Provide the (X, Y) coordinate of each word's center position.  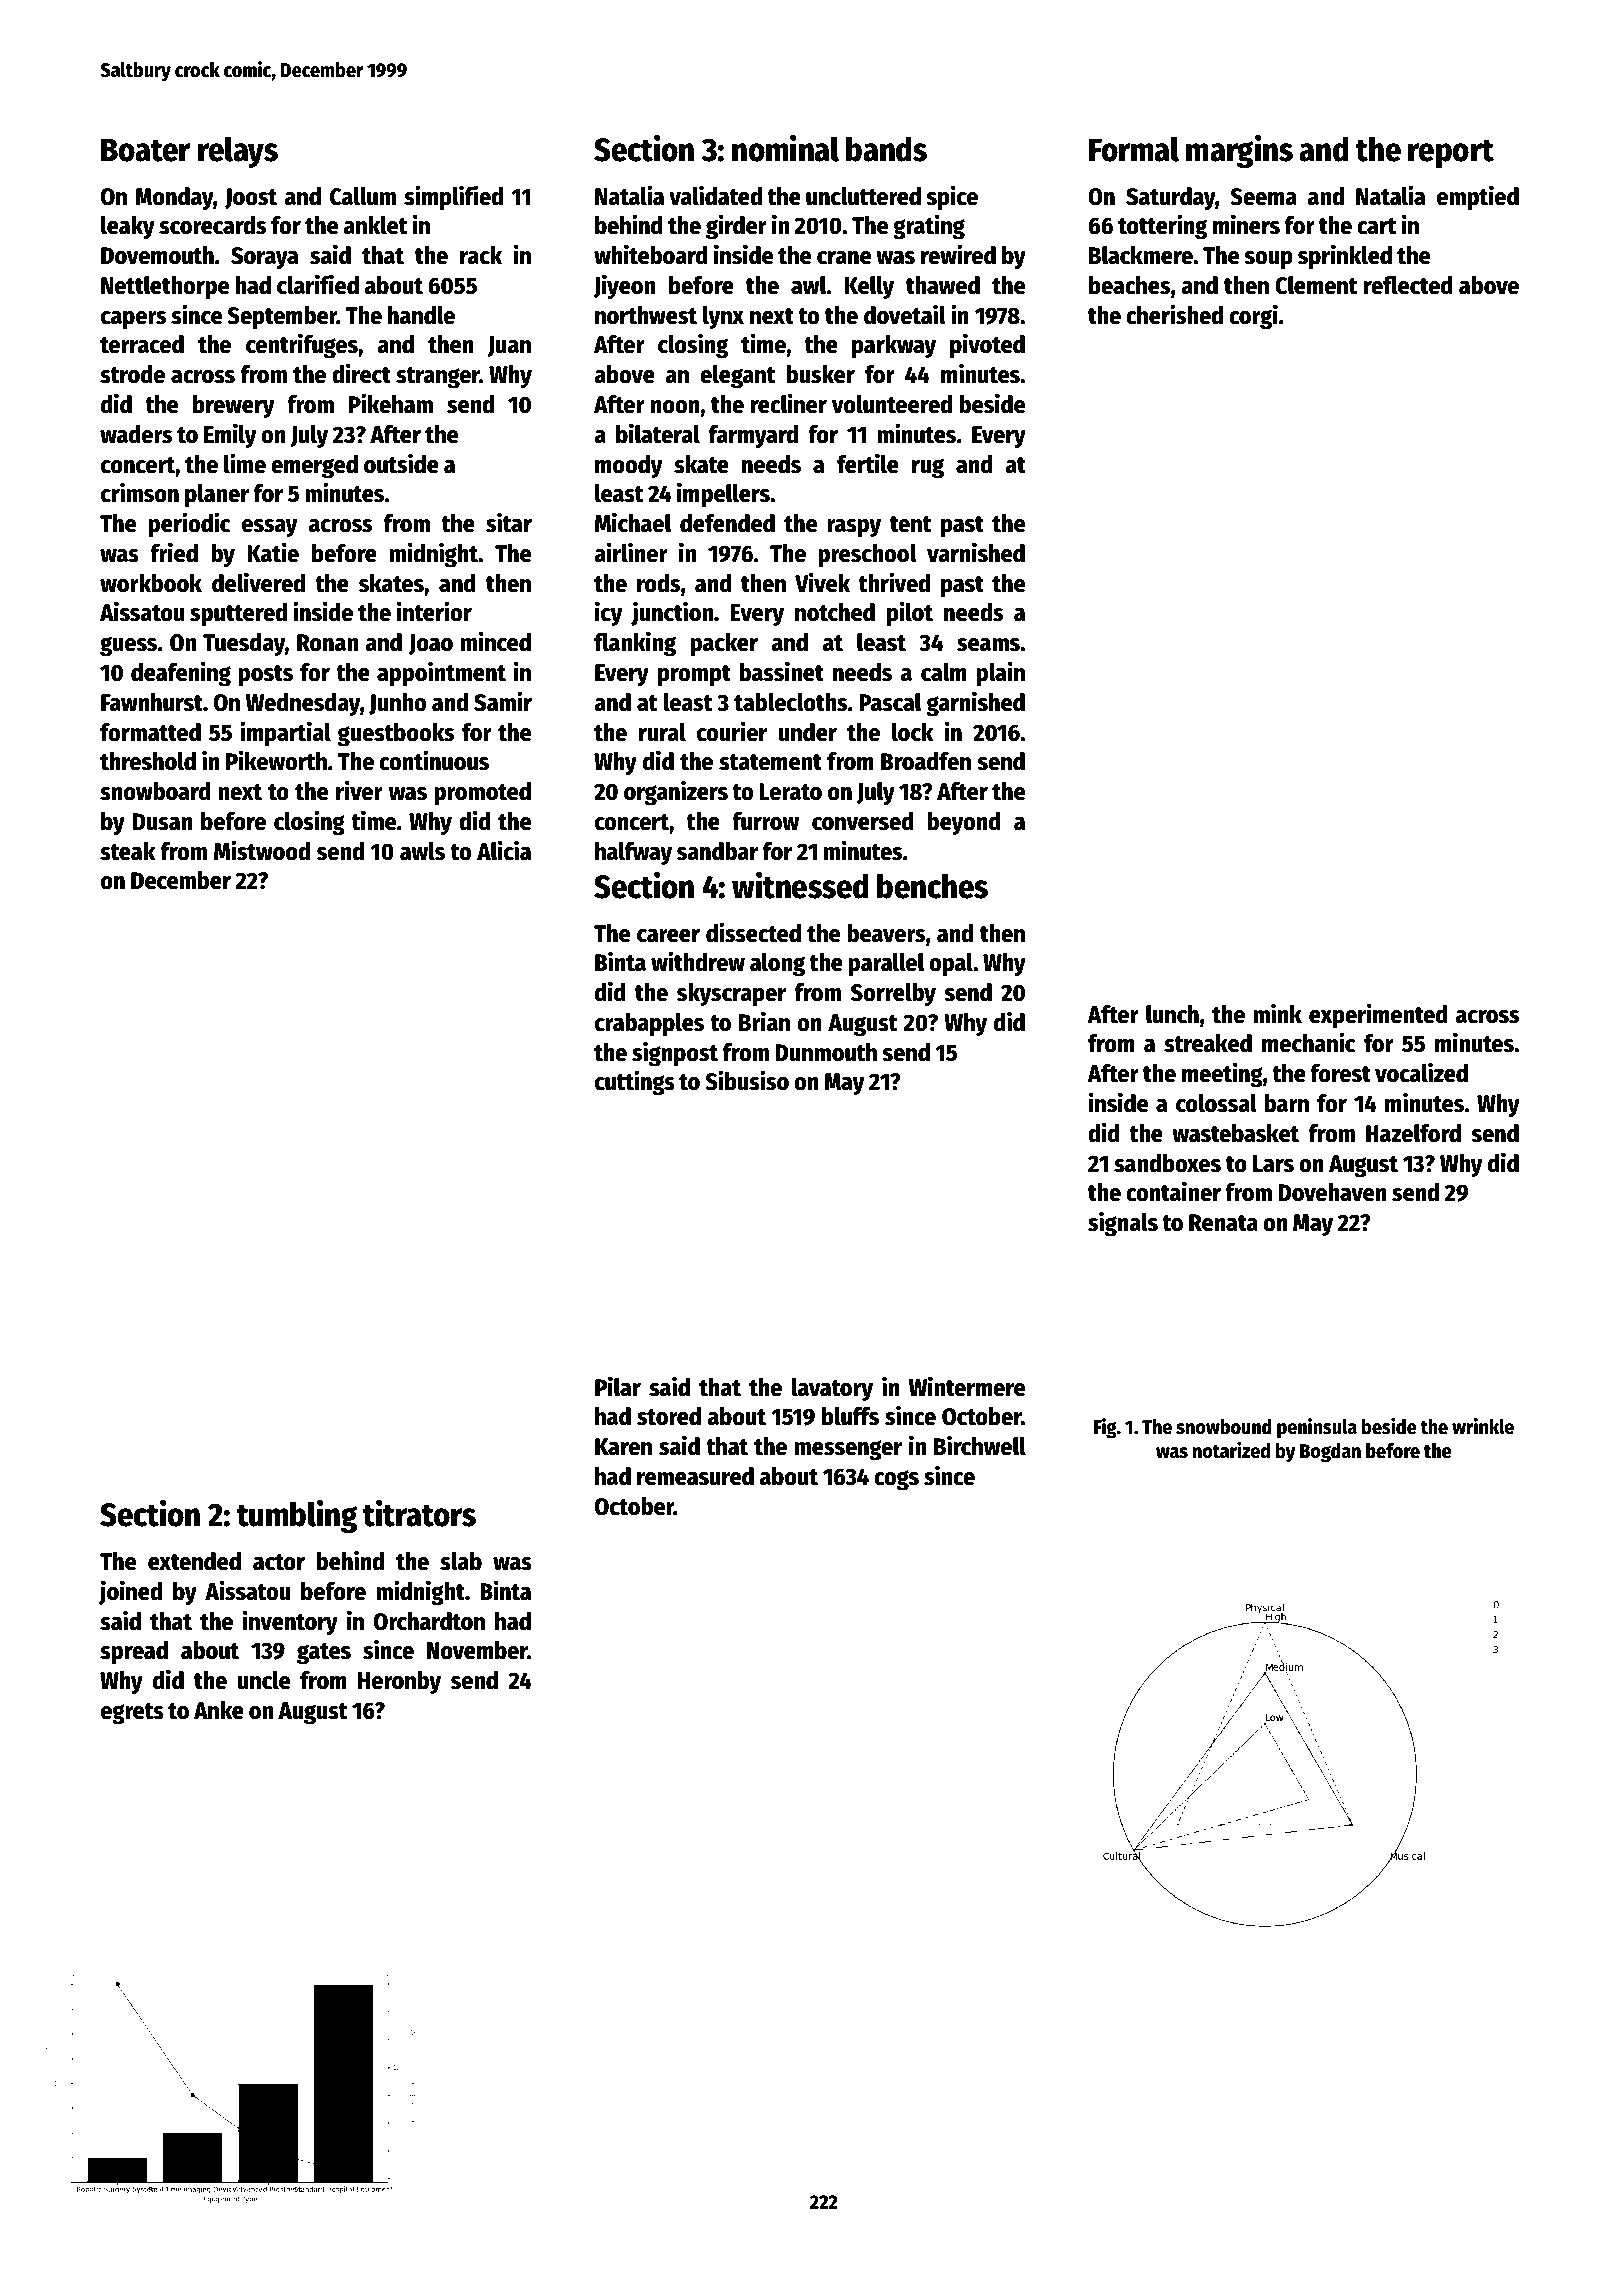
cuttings (635, 1083)
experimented (1378, 1016)
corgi (1253, 317)
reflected (1408, 285)
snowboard (155, 791)
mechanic (1308, 1042)
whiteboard (651, 254)
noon (675, 407)
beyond (964, 824)
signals (1123, 1224)
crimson (140, 492)
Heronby (399, 1683)
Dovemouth (157, 255)
